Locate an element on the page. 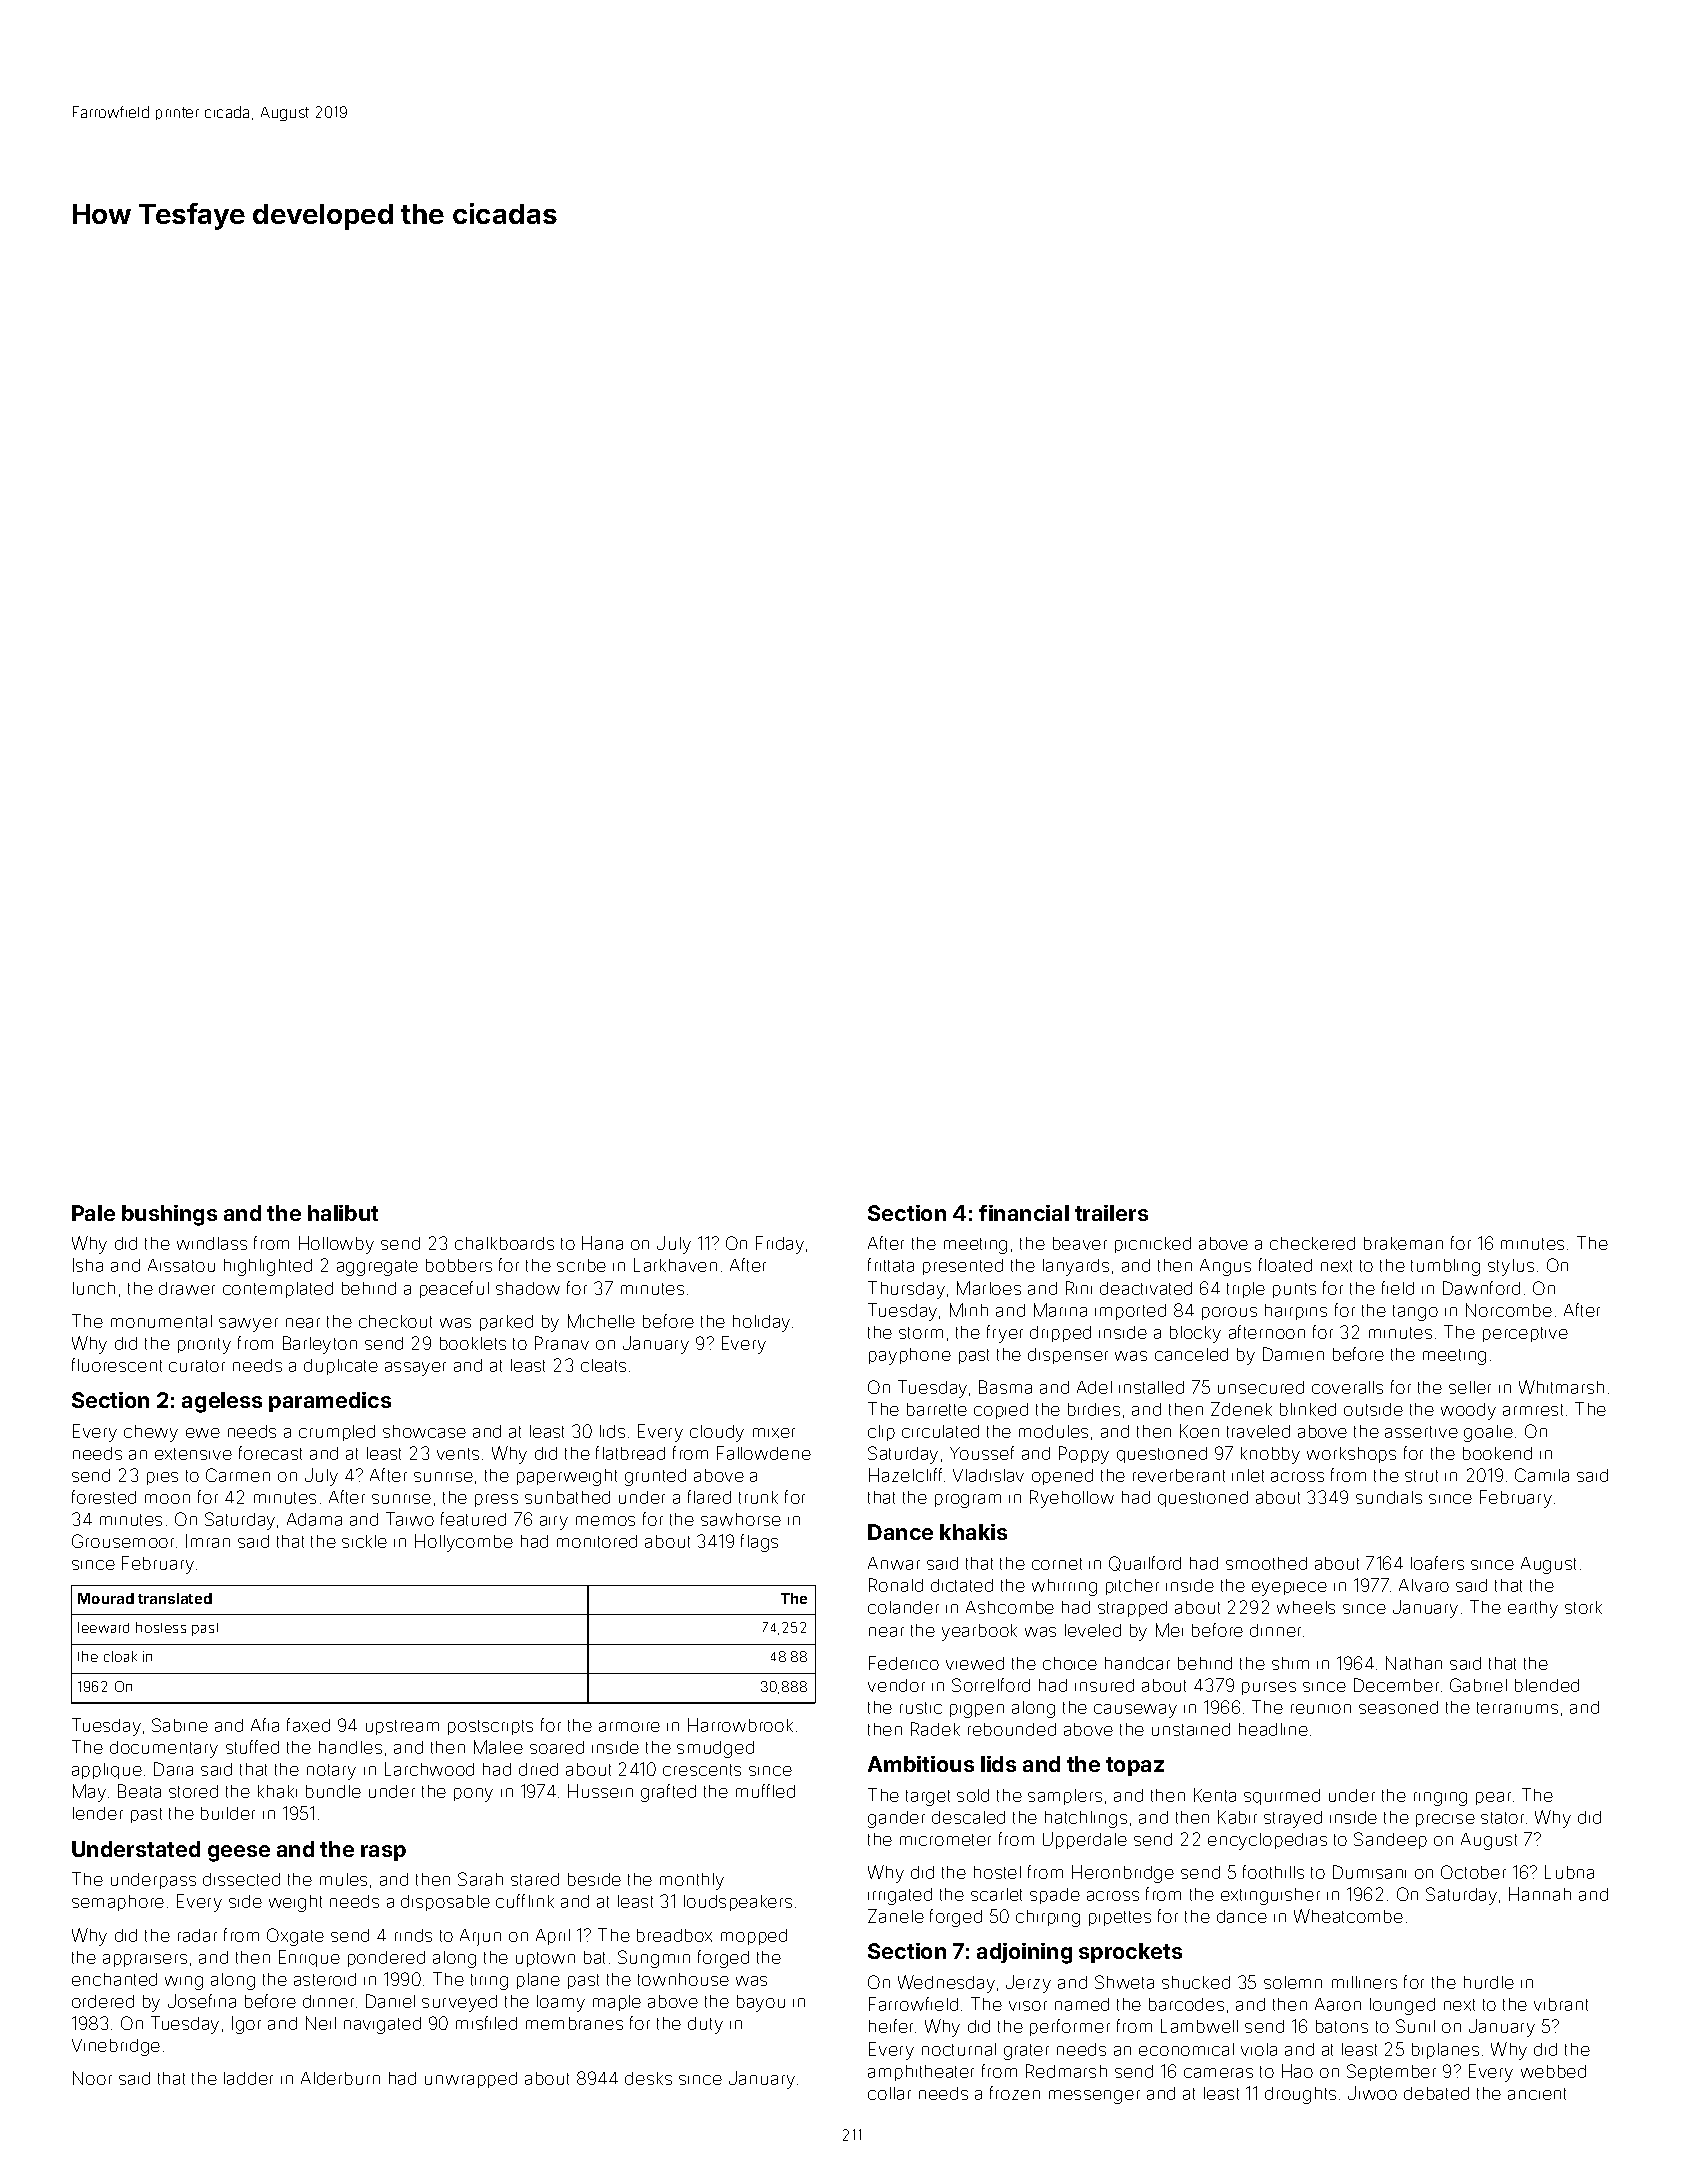  hostel is located at coordinates (997, 1872).
